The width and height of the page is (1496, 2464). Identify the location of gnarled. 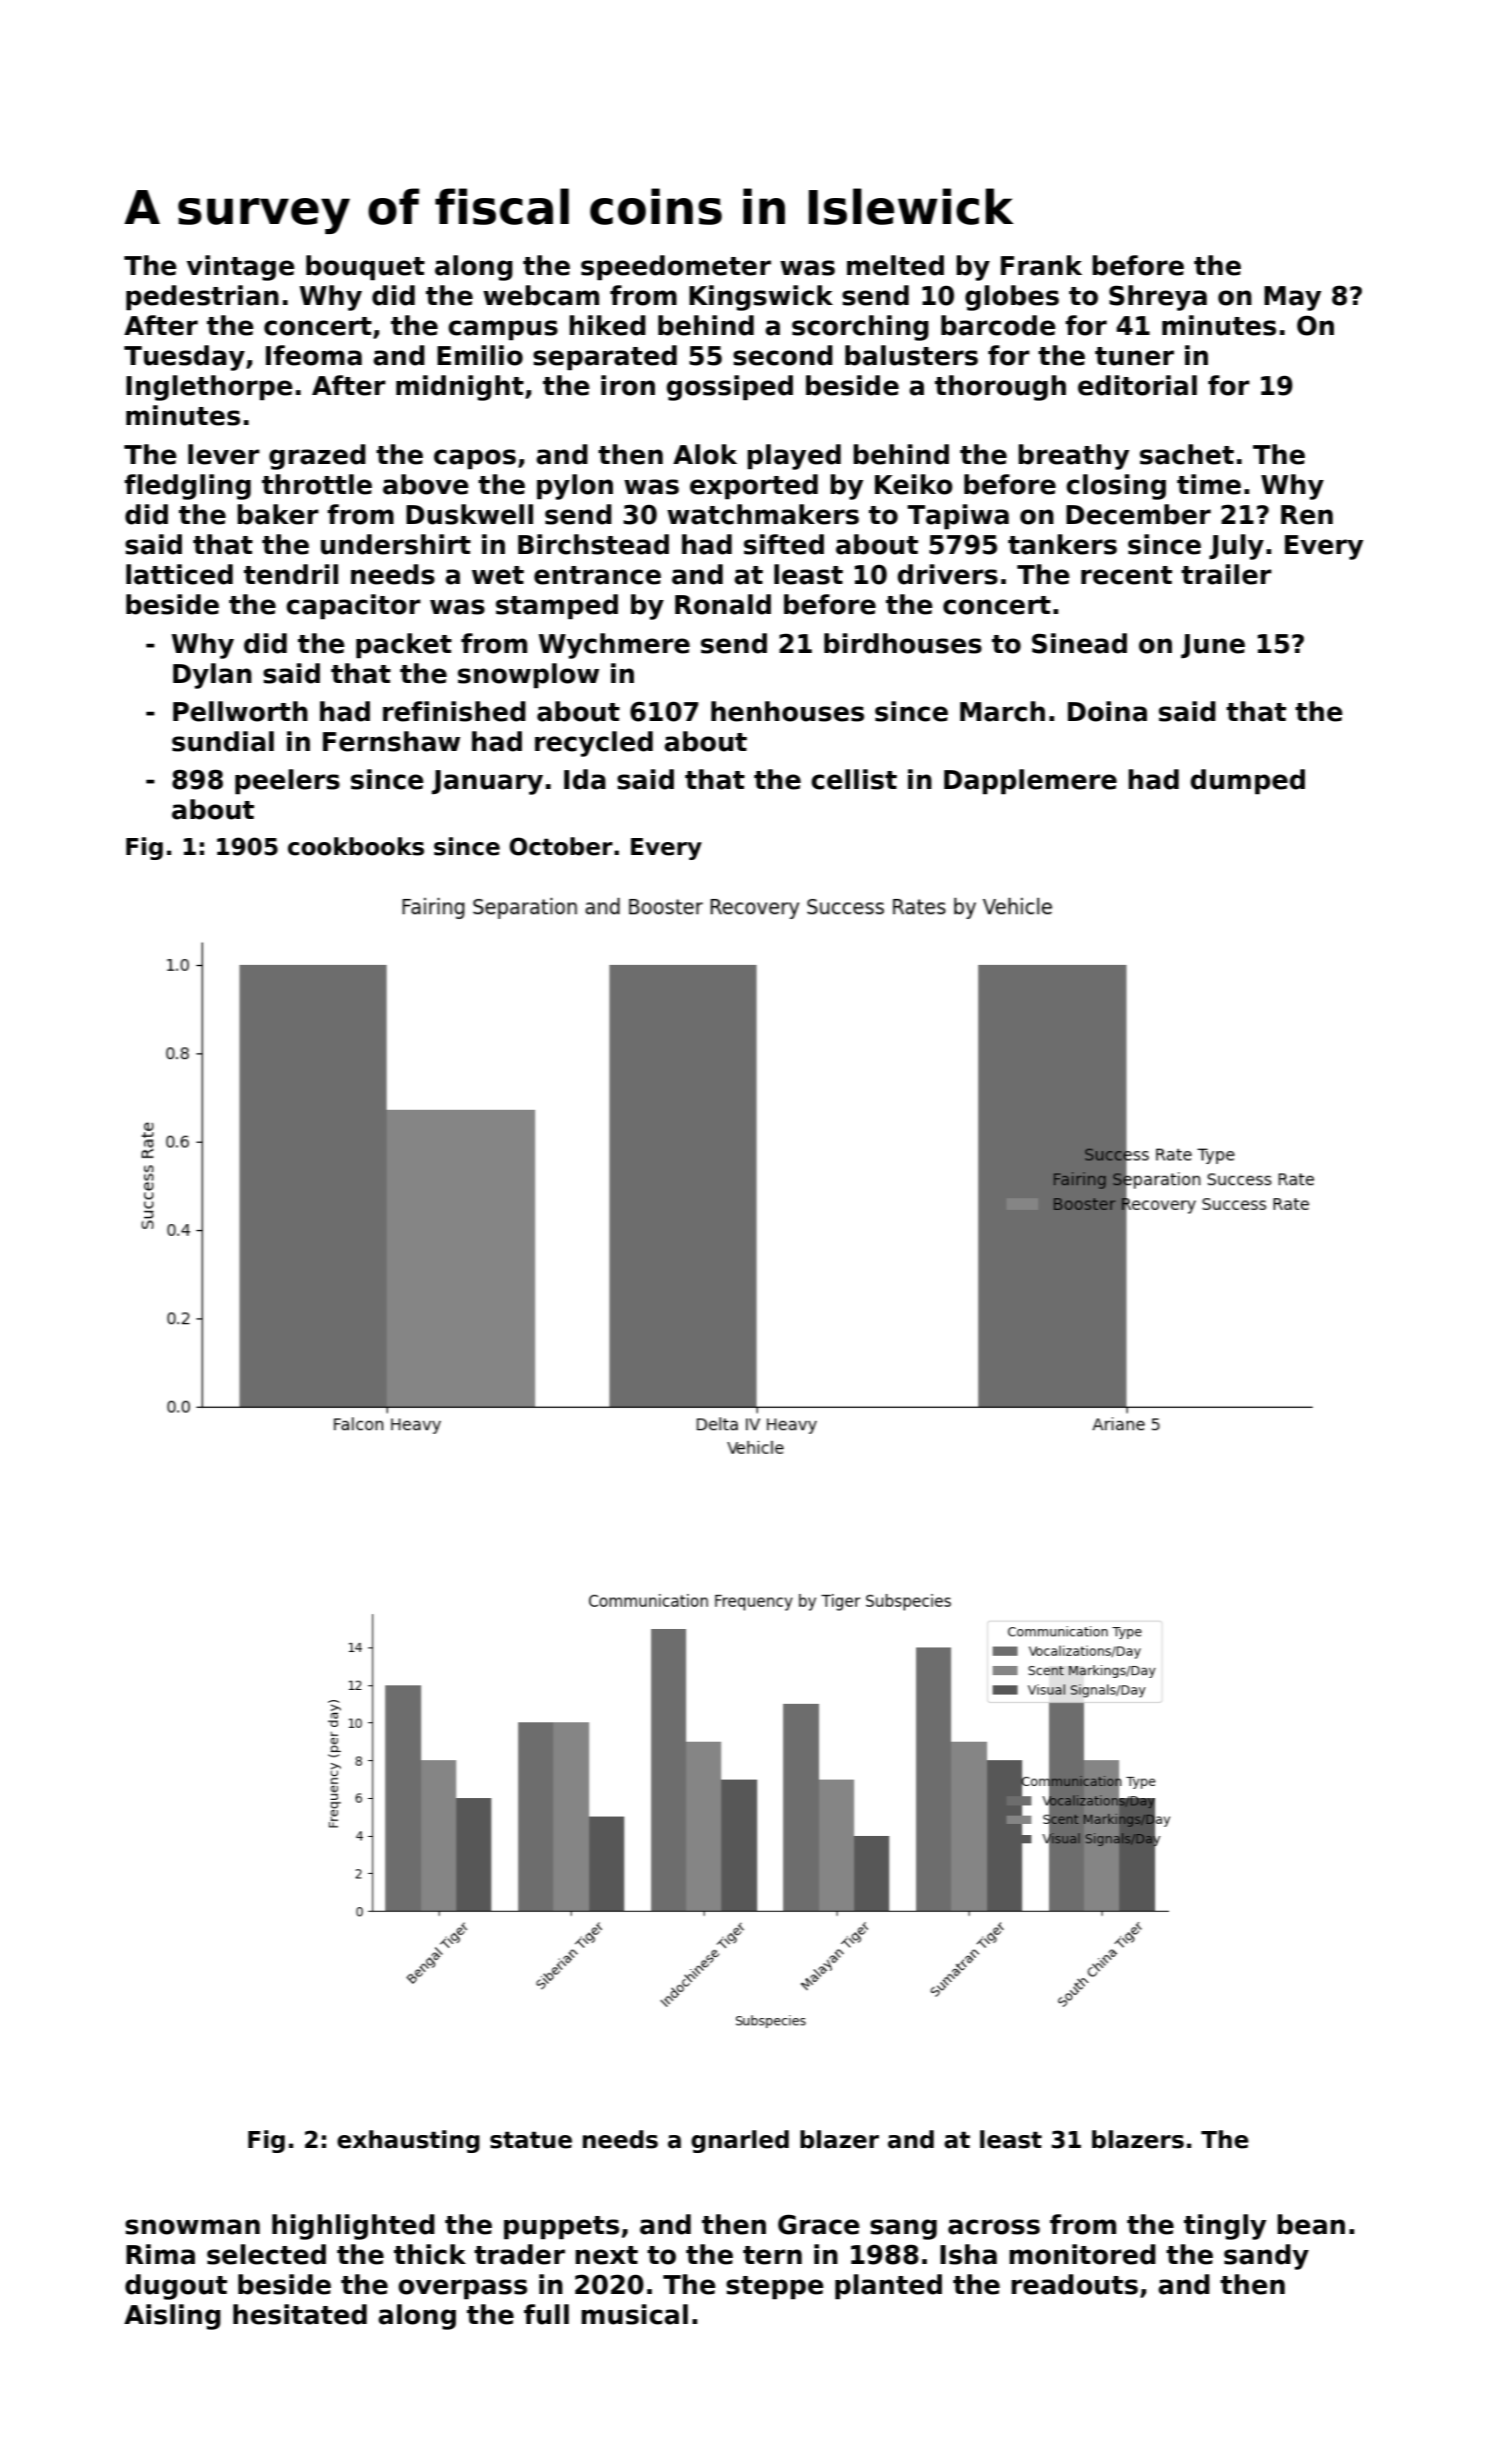
(740, 2141).
